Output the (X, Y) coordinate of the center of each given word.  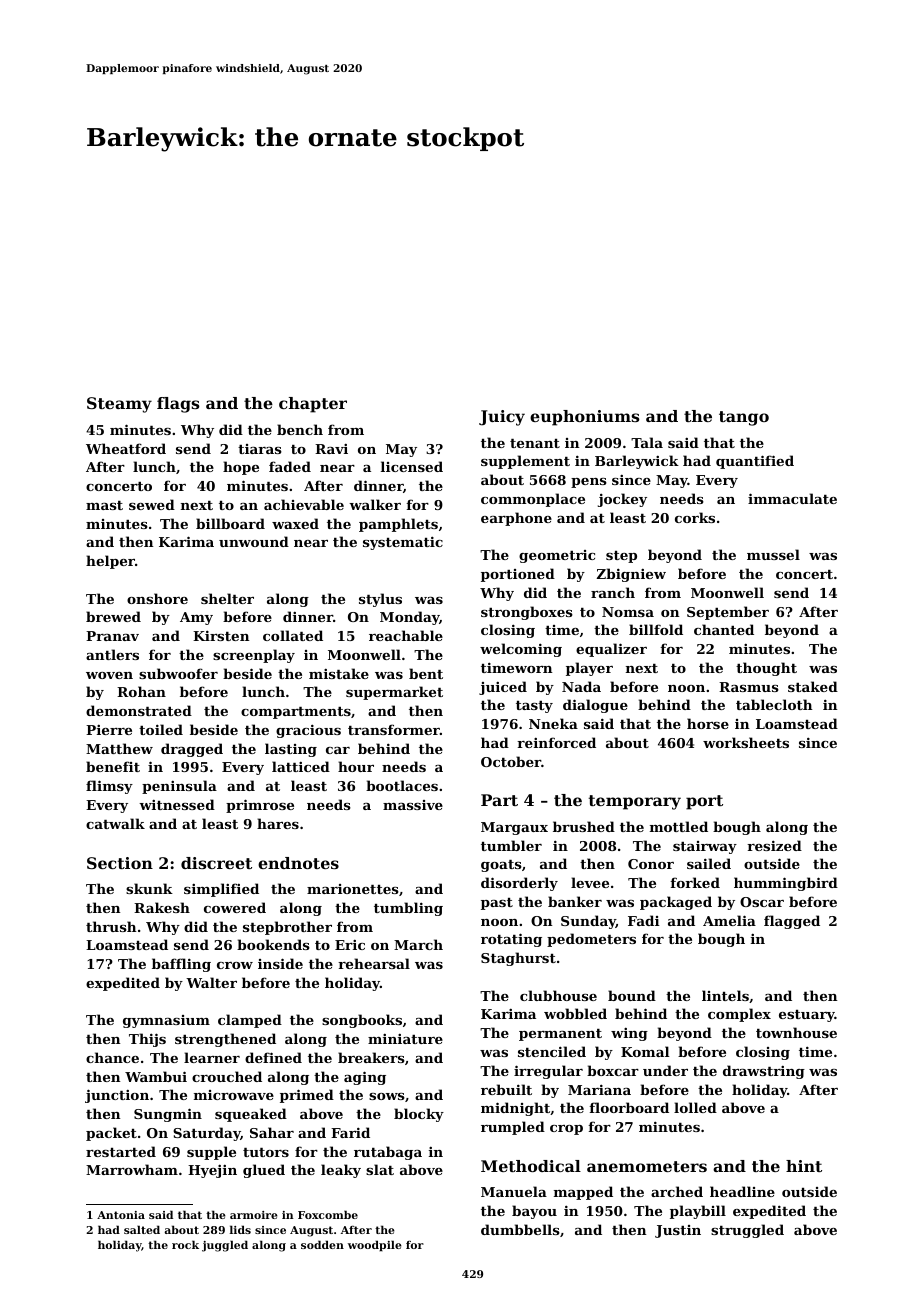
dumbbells (520, 1229)
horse (708, 723)
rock (185, 1244)
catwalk (115, 823)
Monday (409, 618)
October (511, 761)
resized (774, 845)
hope (241, 468)
